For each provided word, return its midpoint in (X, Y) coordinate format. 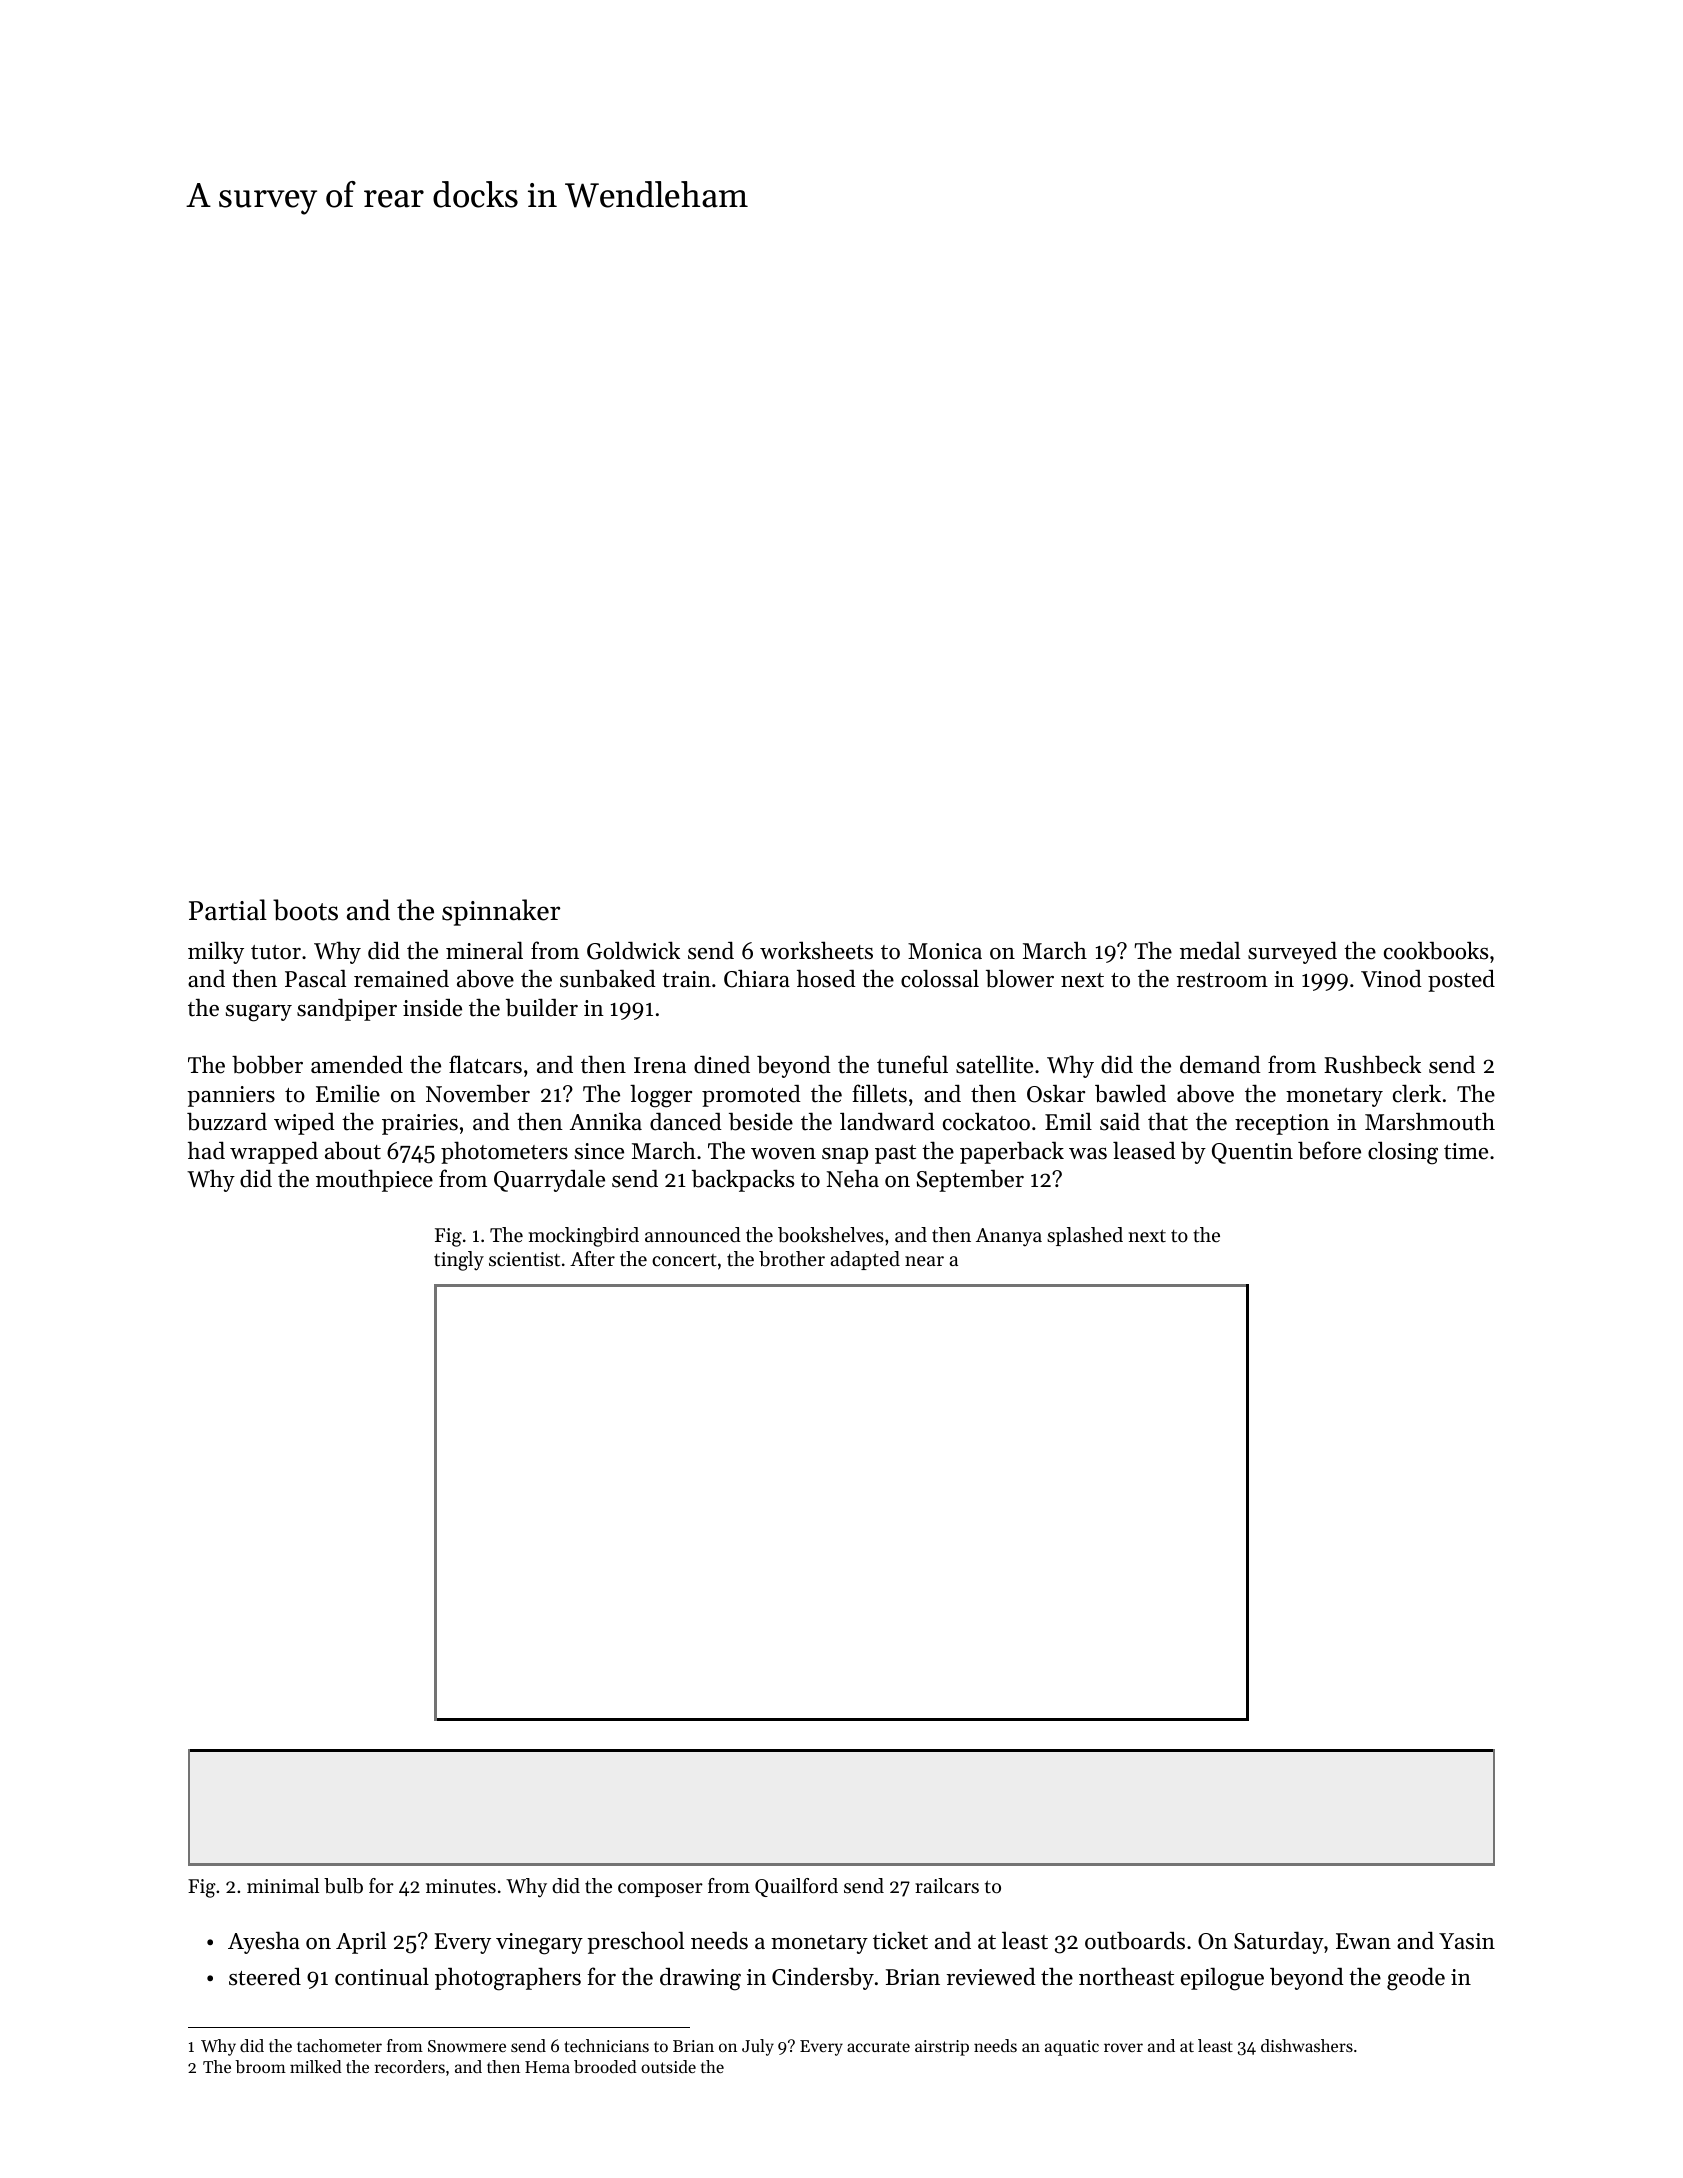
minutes (461, 1886)
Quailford (796, 1887)
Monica (945, 951)
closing (1403, 1153)
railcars (947, 1886)
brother (792, 1259)
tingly (459, 1261)
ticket (900, 1940)
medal (1210, 950)
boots (305, 910)
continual (382, 1977)
